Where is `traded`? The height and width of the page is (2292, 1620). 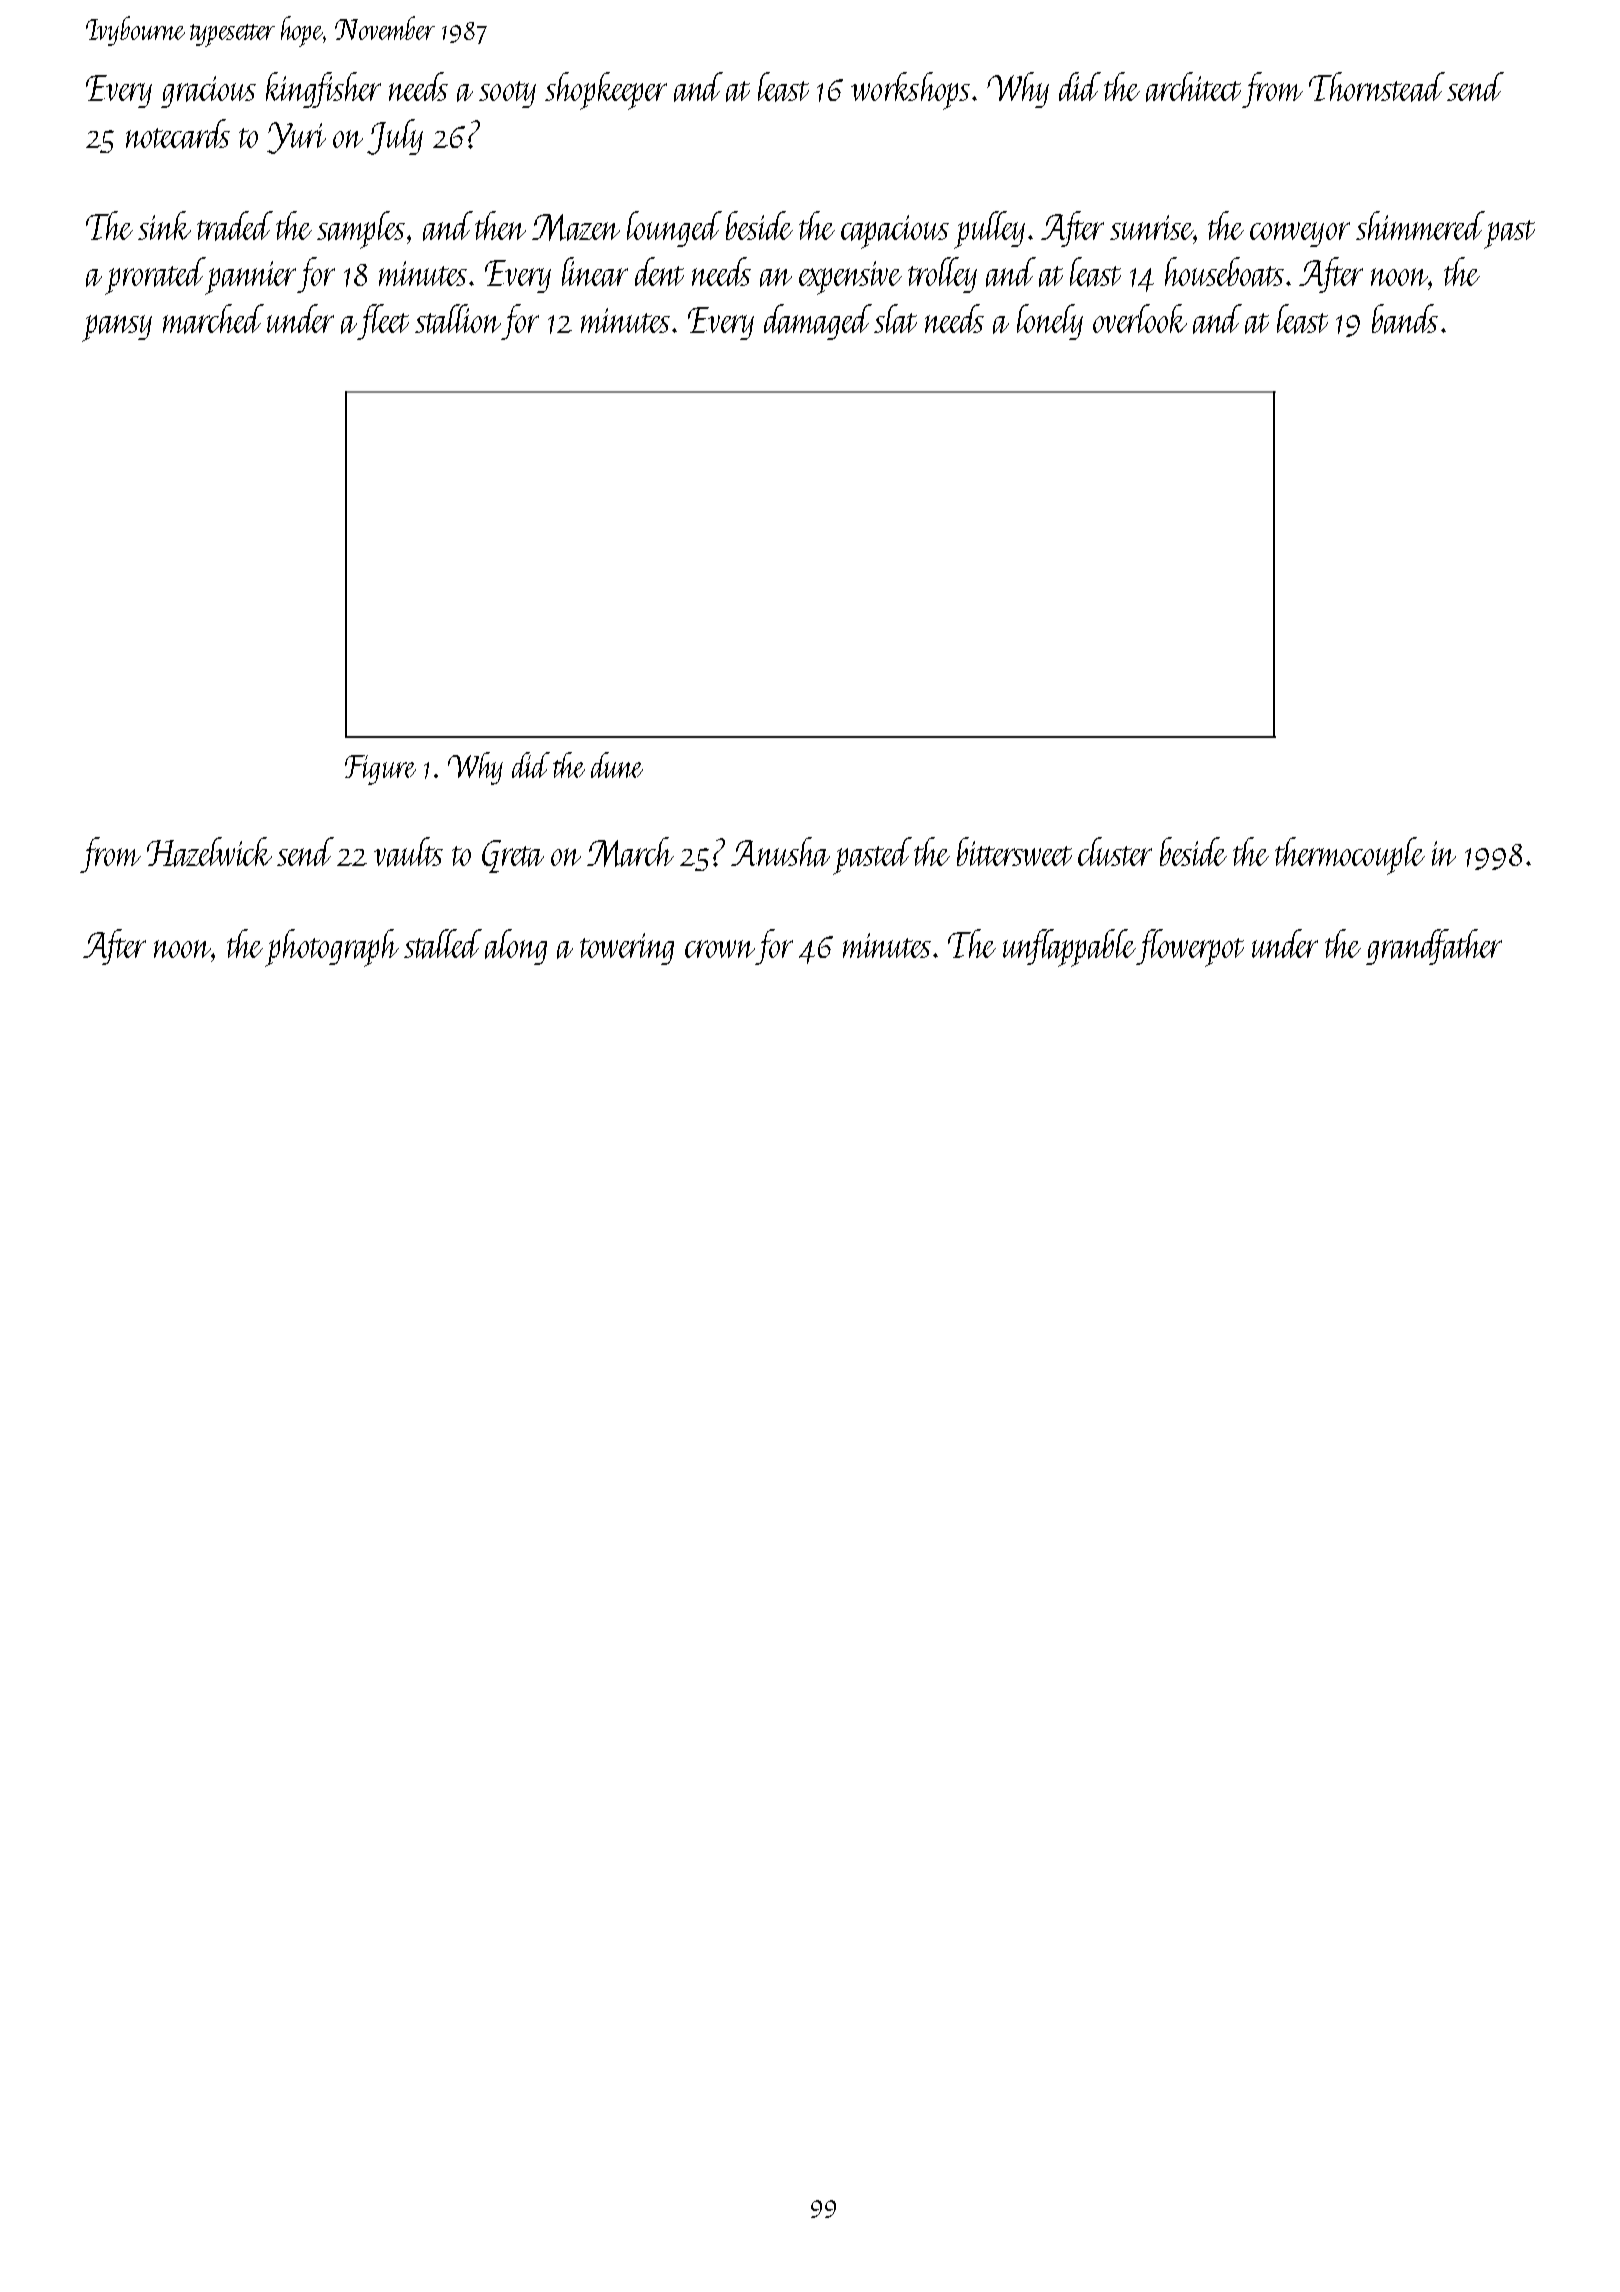
traded is located at coordinates (235, 226).
